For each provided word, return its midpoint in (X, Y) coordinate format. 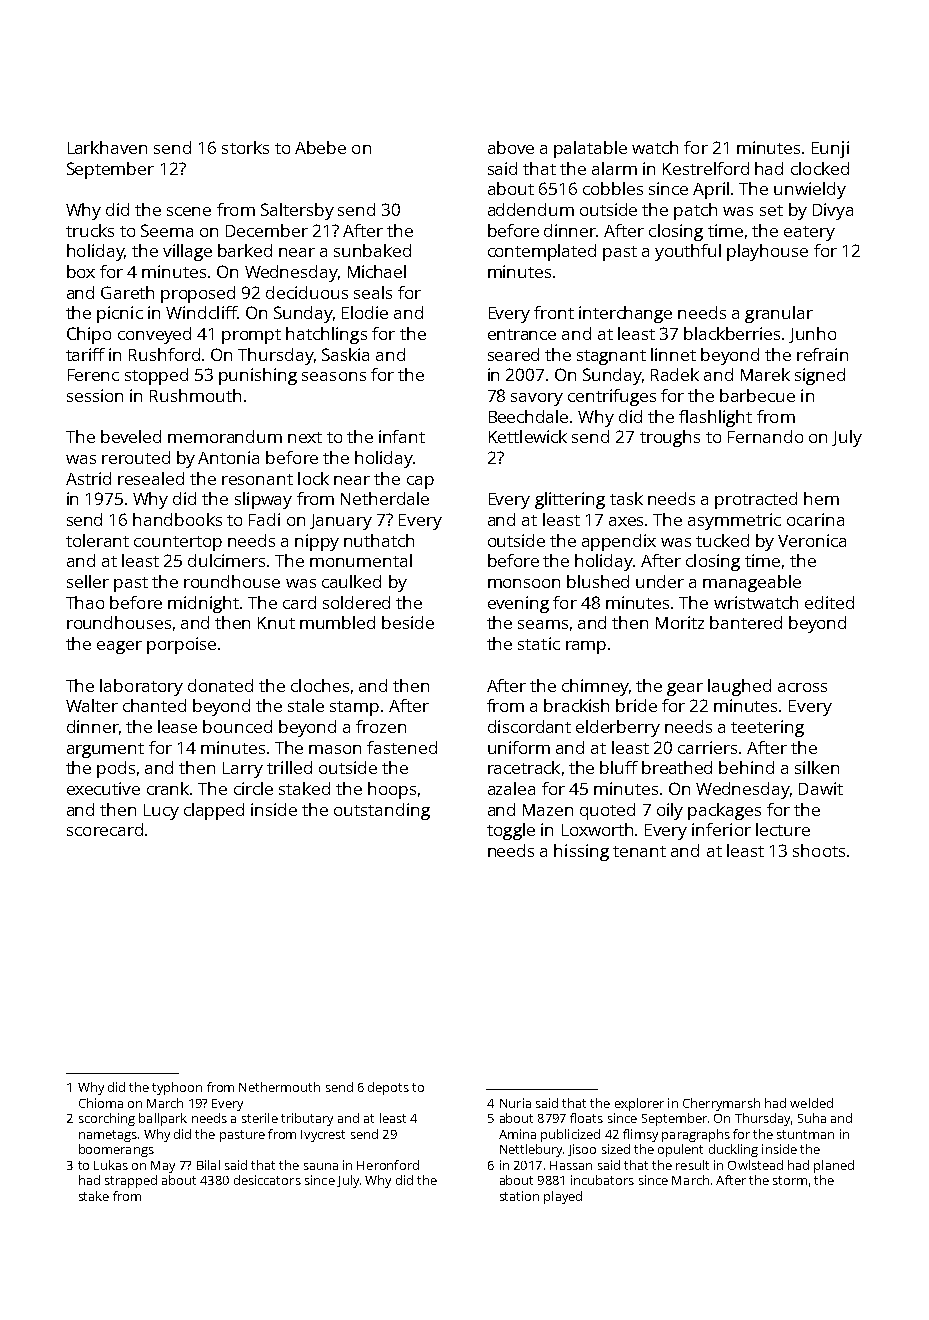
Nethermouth (279, 1087)
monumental (361, 560)
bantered (746, 622)
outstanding (382, 811)
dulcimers (226, 560)
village (187, 252)
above (511, 147)
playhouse (767, 252)
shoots (819, 850)
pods (116, 769)
